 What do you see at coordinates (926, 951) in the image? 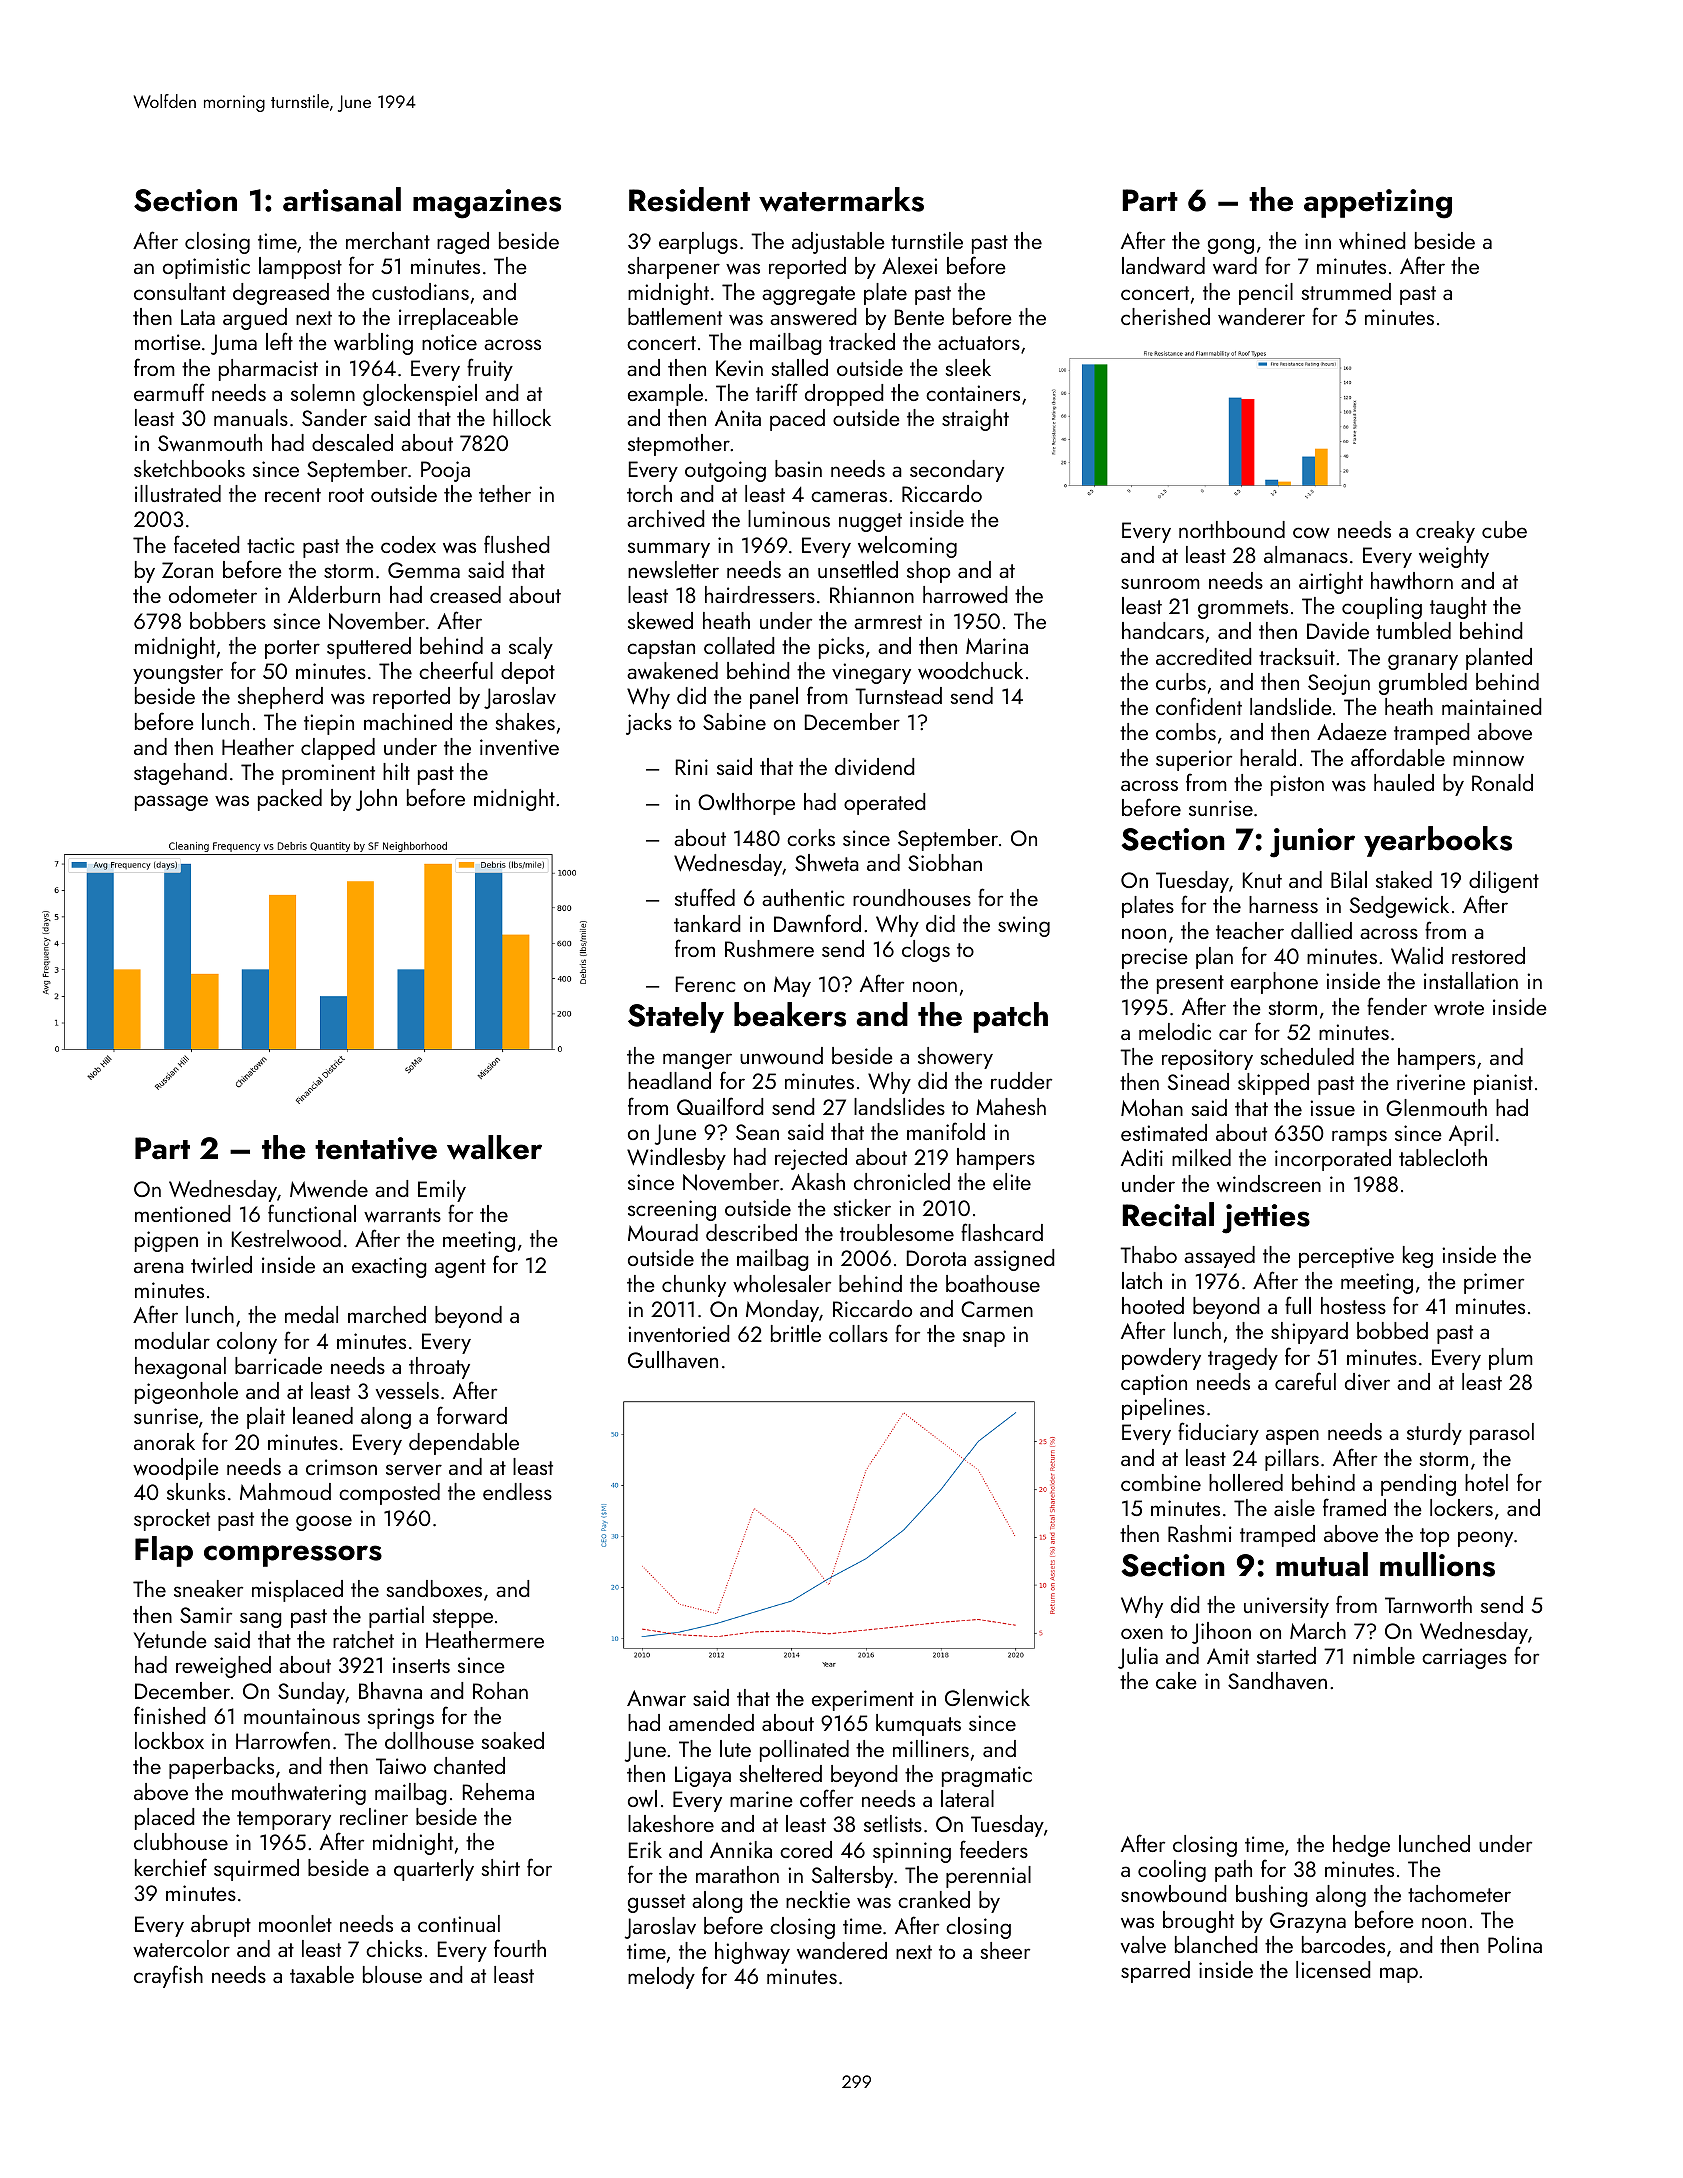
I see `clogs` at bounding box center [926, 951].
